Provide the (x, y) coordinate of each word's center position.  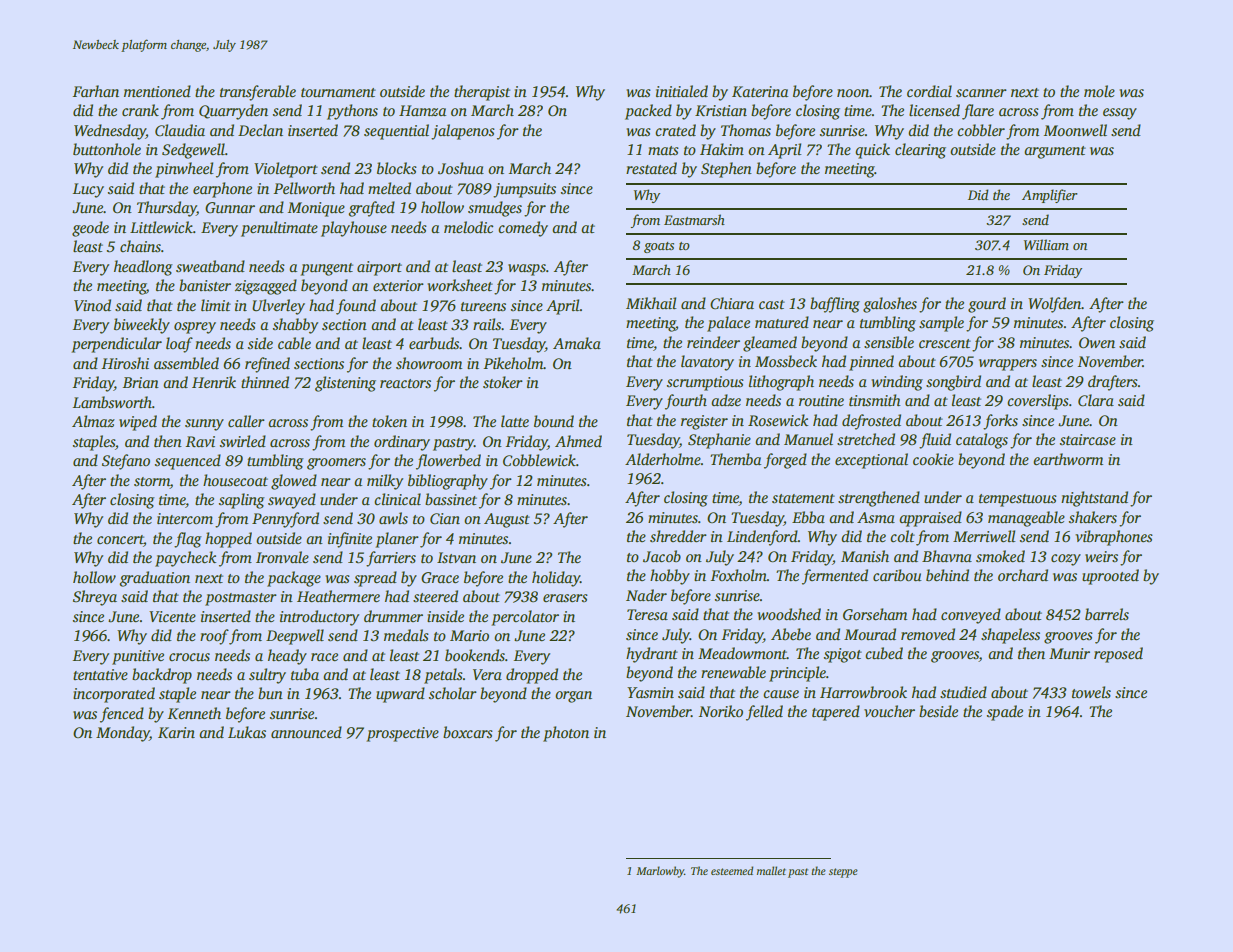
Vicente (172, 616)
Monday (123, 734)
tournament (338, 92)
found (356, 307)
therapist (482, 93)
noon (853, 93)
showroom (429, 363)
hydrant (652, 655)
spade (1005, 713)
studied (963, 692)
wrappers (1008, 365)
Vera (487, 674)
